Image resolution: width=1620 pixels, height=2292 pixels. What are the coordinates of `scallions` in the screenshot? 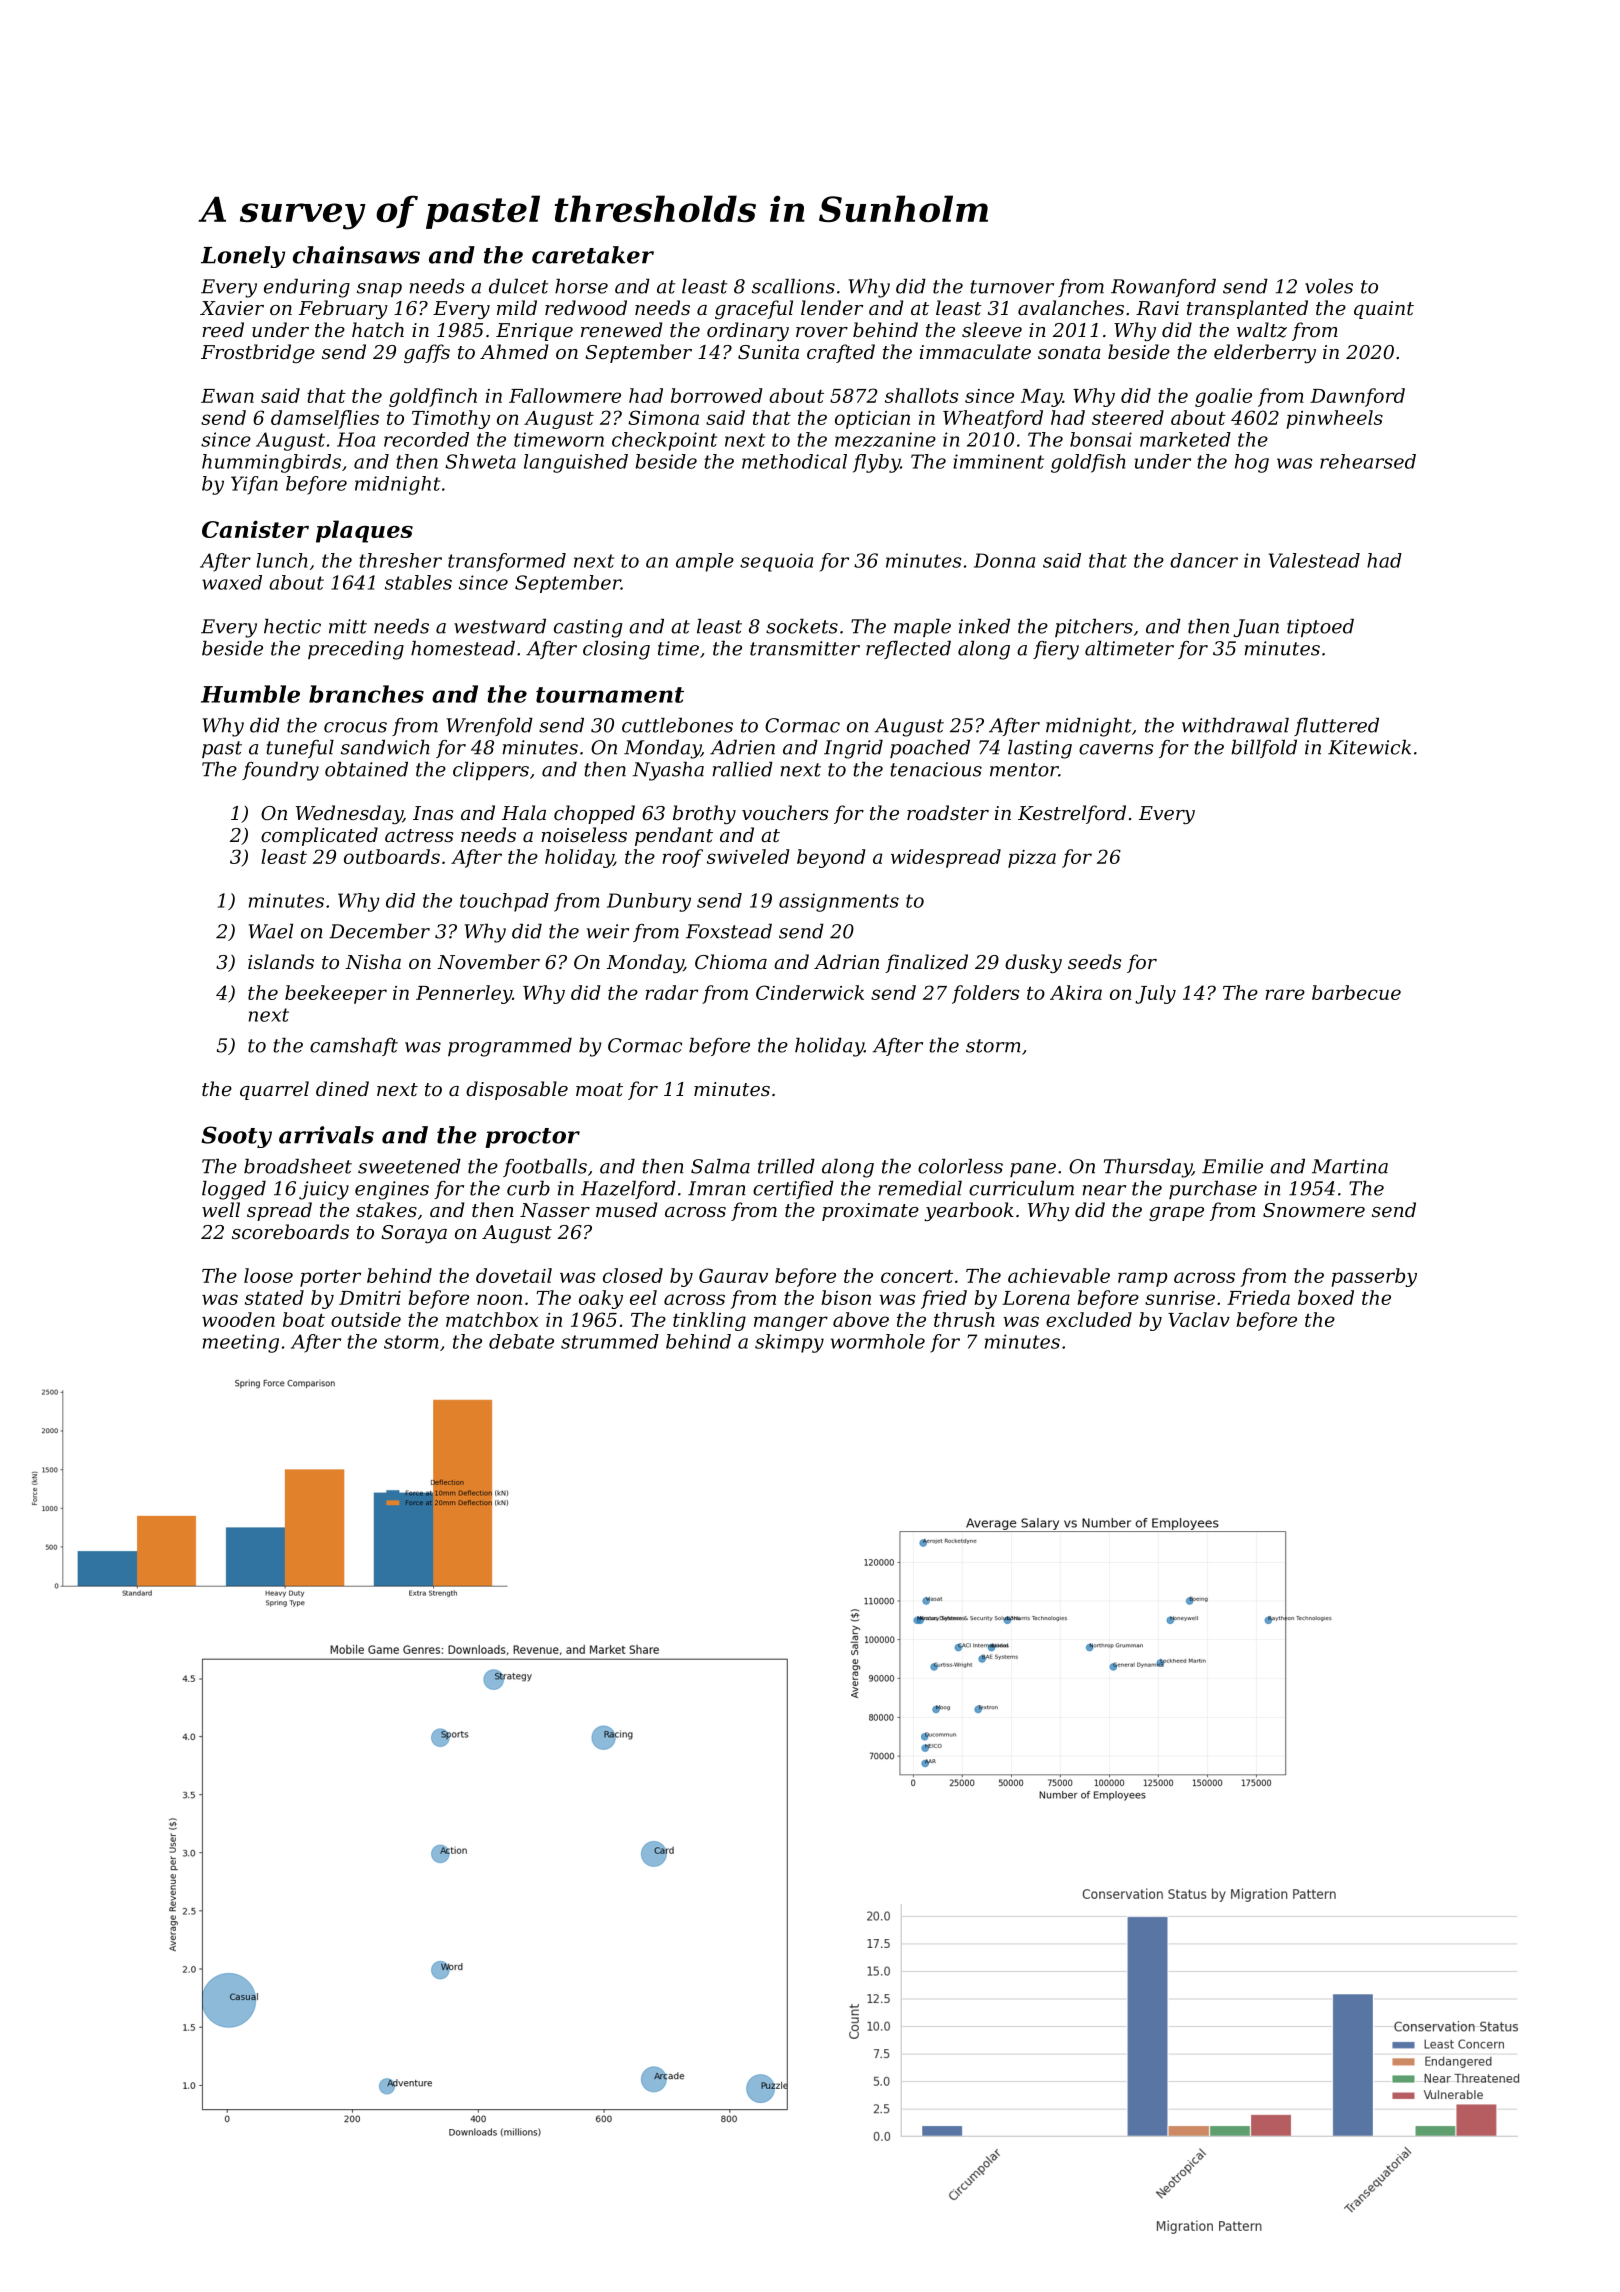 It's located at (793, 286).
